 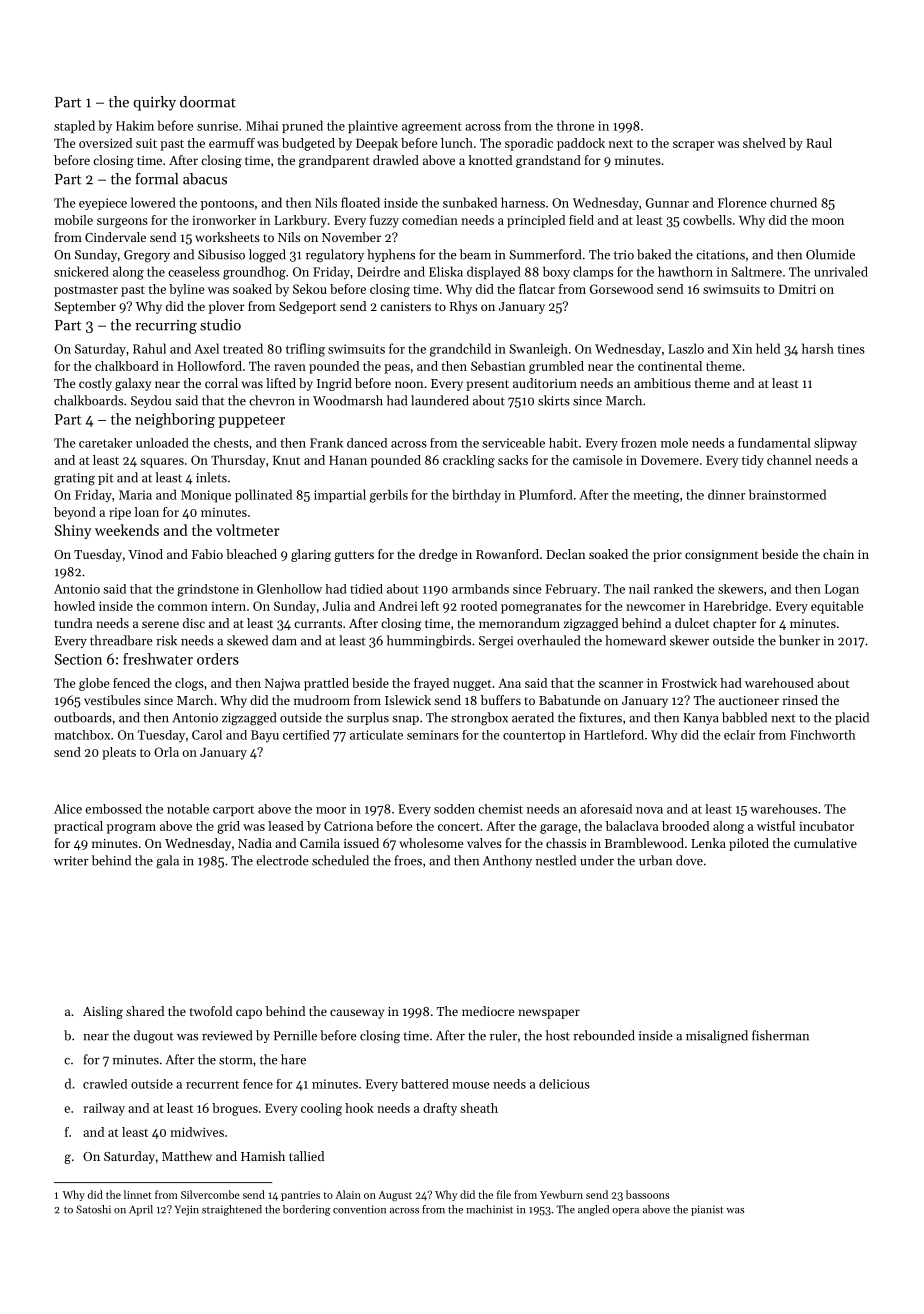 What do you see at coordinates (556, 860) in the page?
I see `nestled` at bounding box center [556, 860].
